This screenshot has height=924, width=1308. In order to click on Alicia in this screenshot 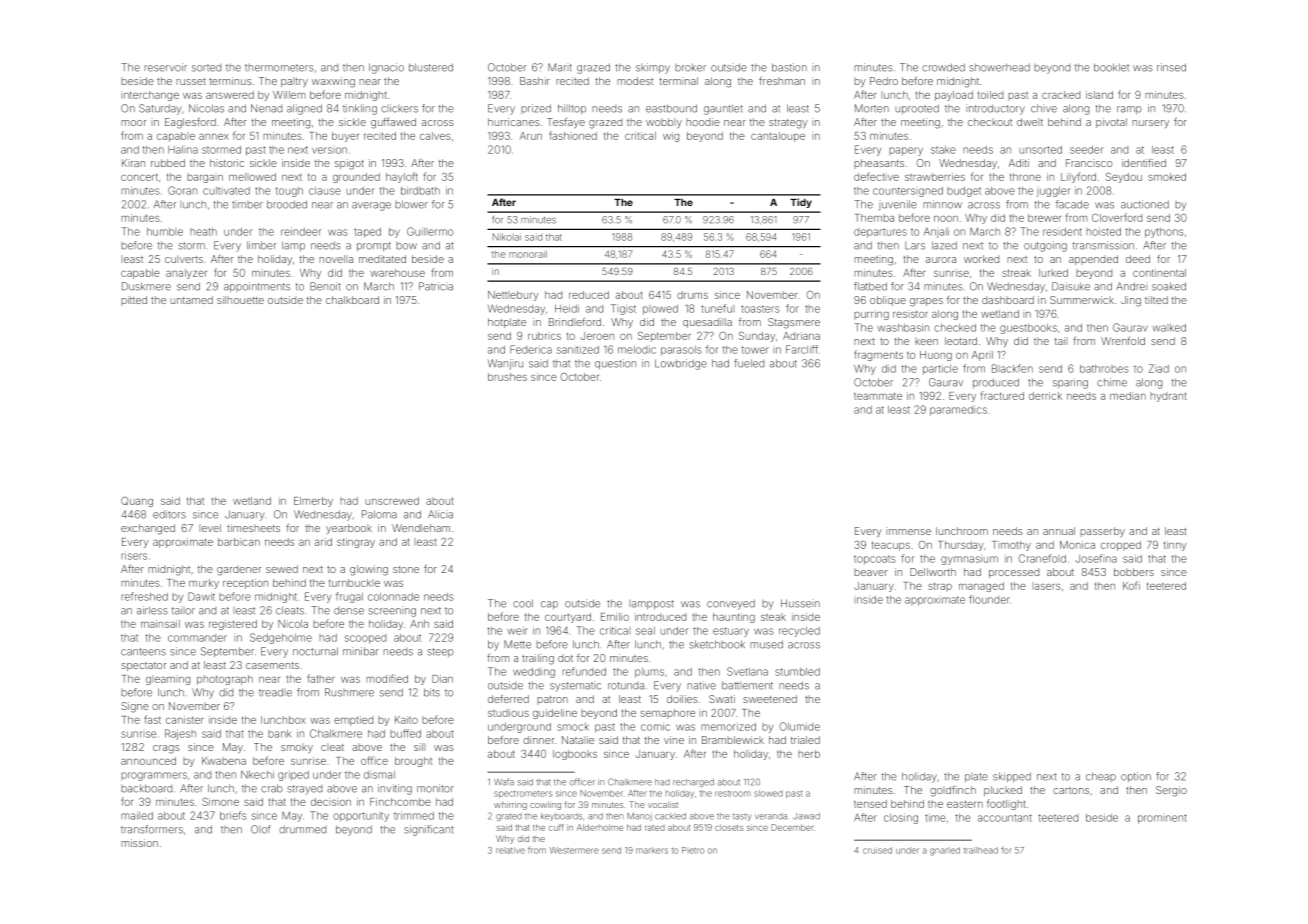, I will do `click(440, 514)`.
